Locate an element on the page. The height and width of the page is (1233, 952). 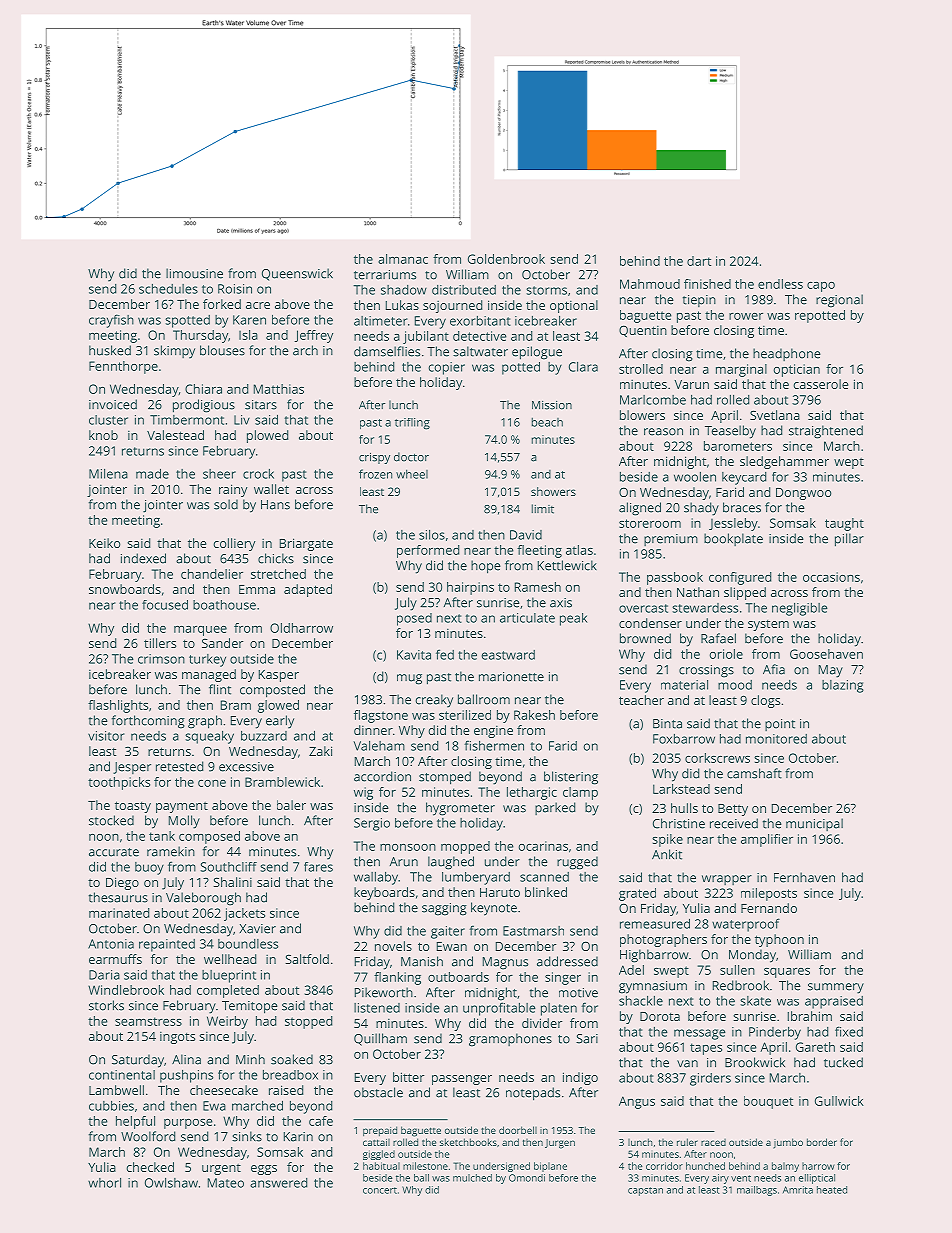
slipped is located at coordinates (745, 593).
